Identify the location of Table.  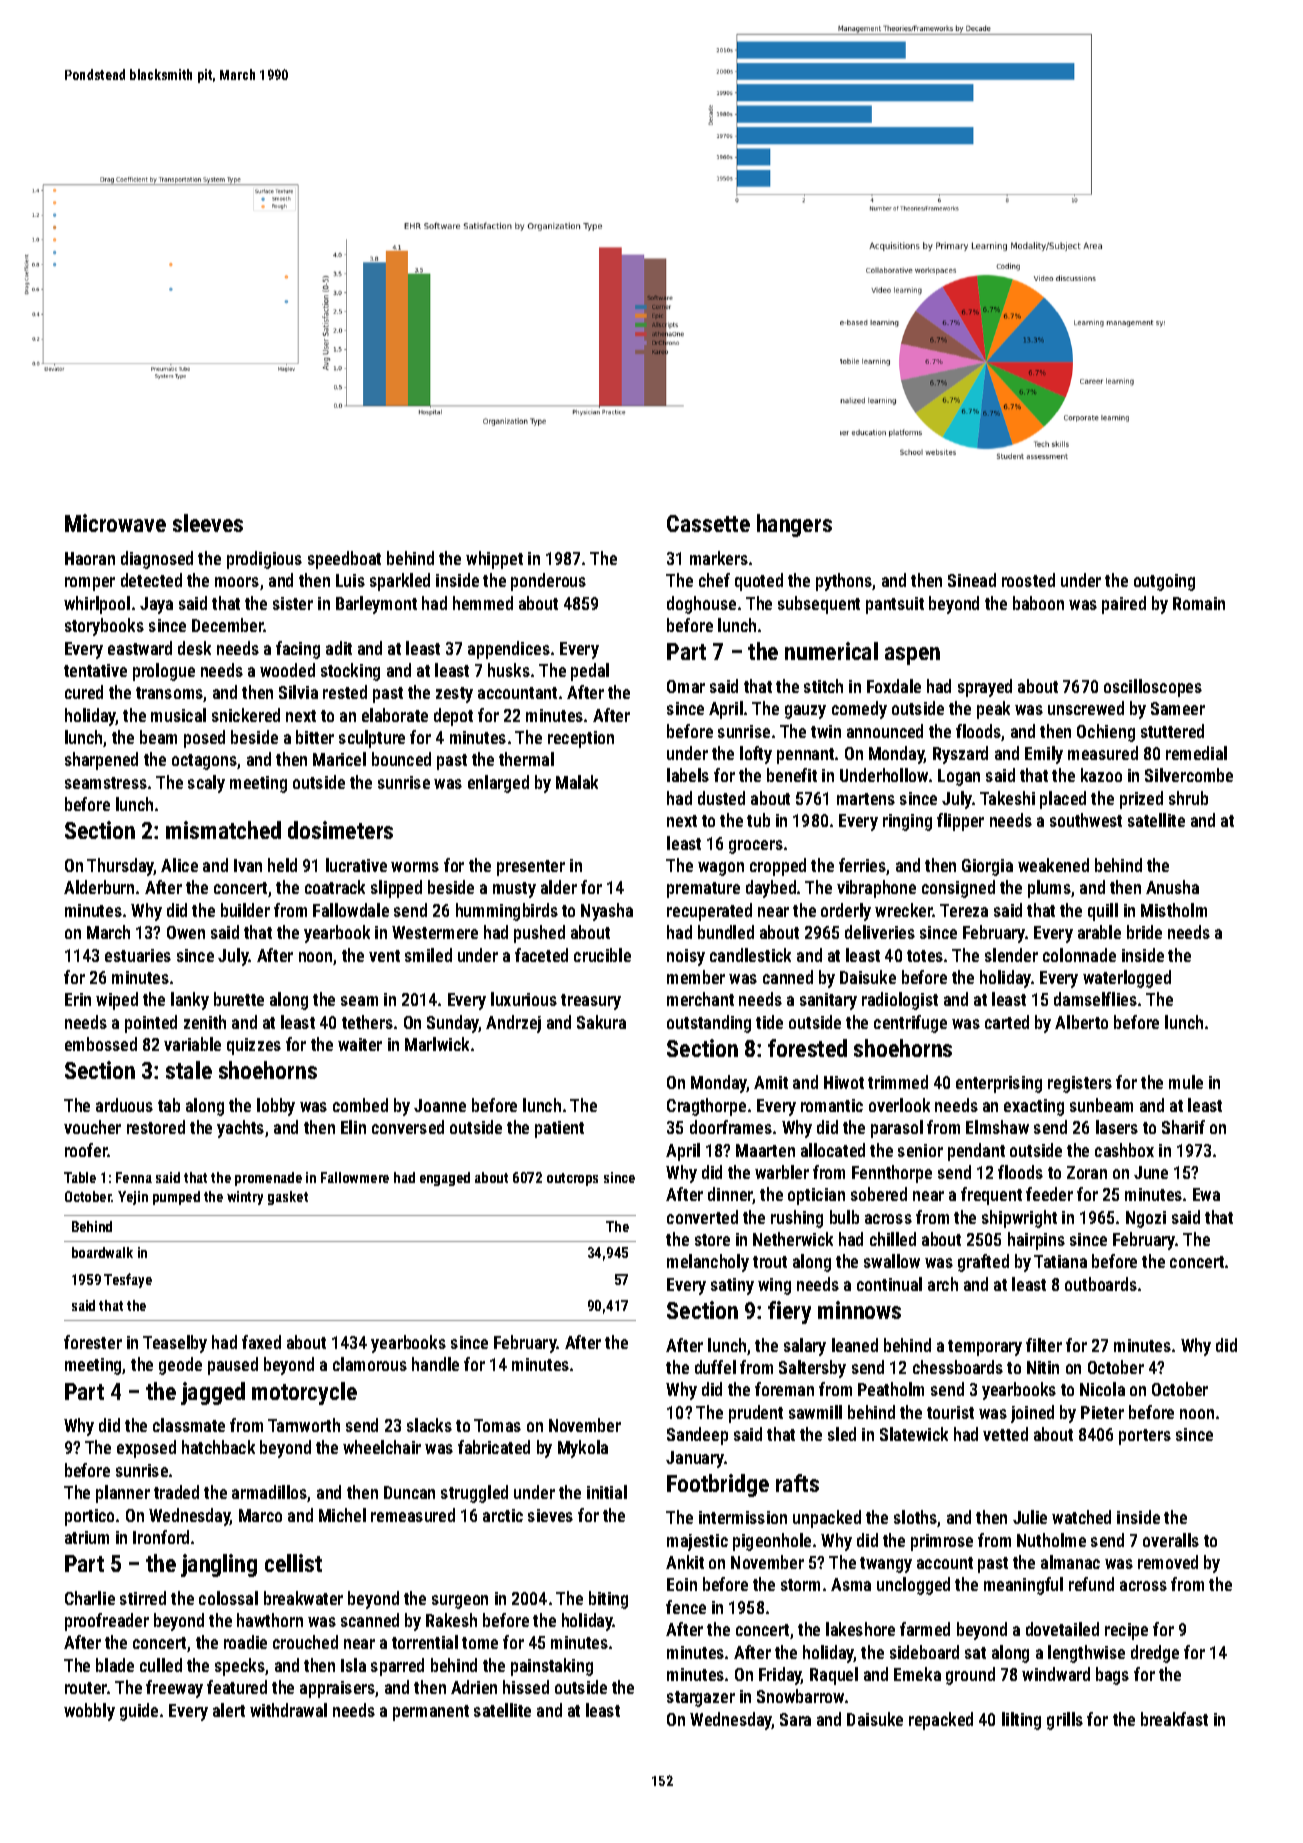
(80, 1177).
